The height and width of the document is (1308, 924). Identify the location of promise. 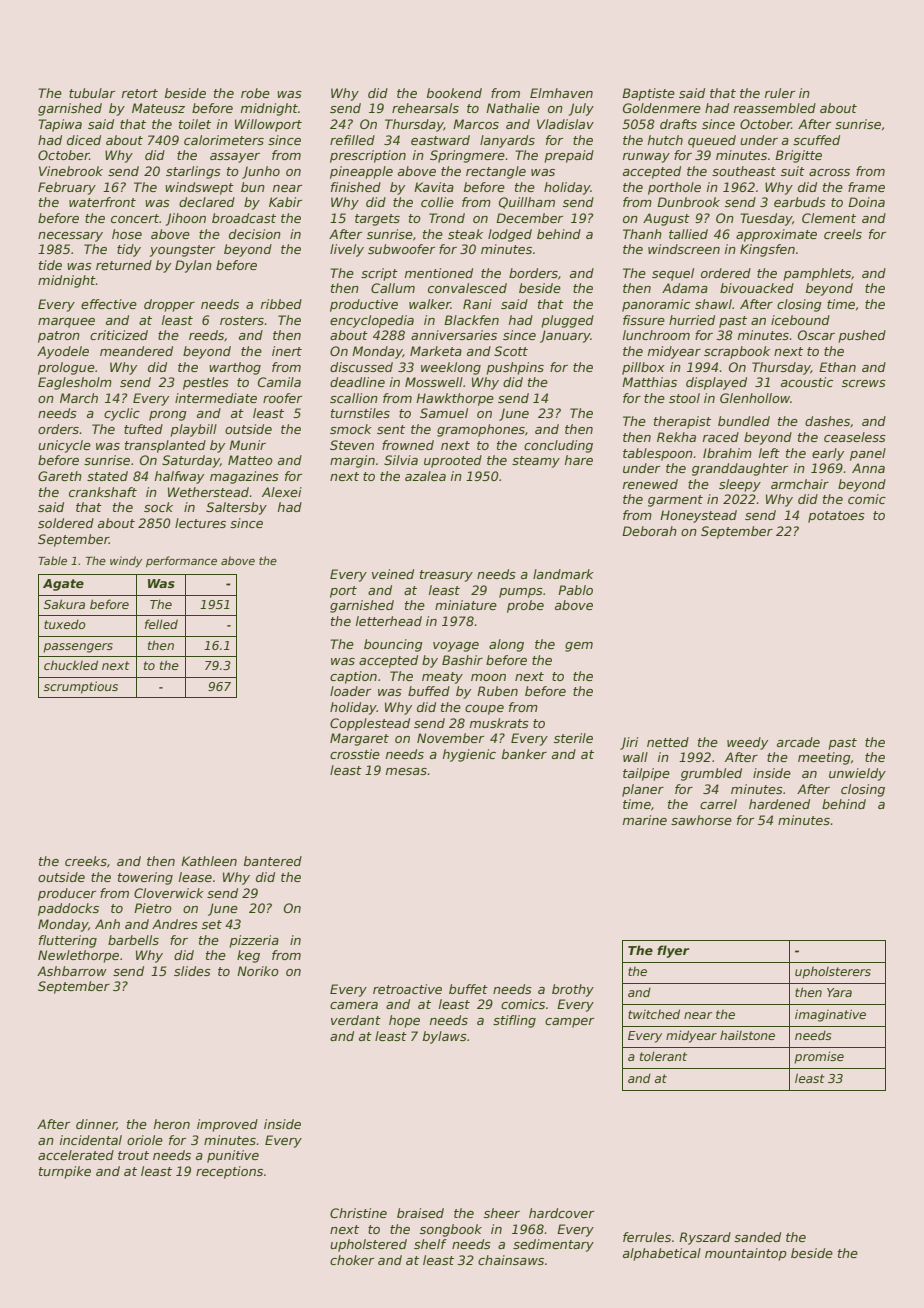
(819, 1057).
